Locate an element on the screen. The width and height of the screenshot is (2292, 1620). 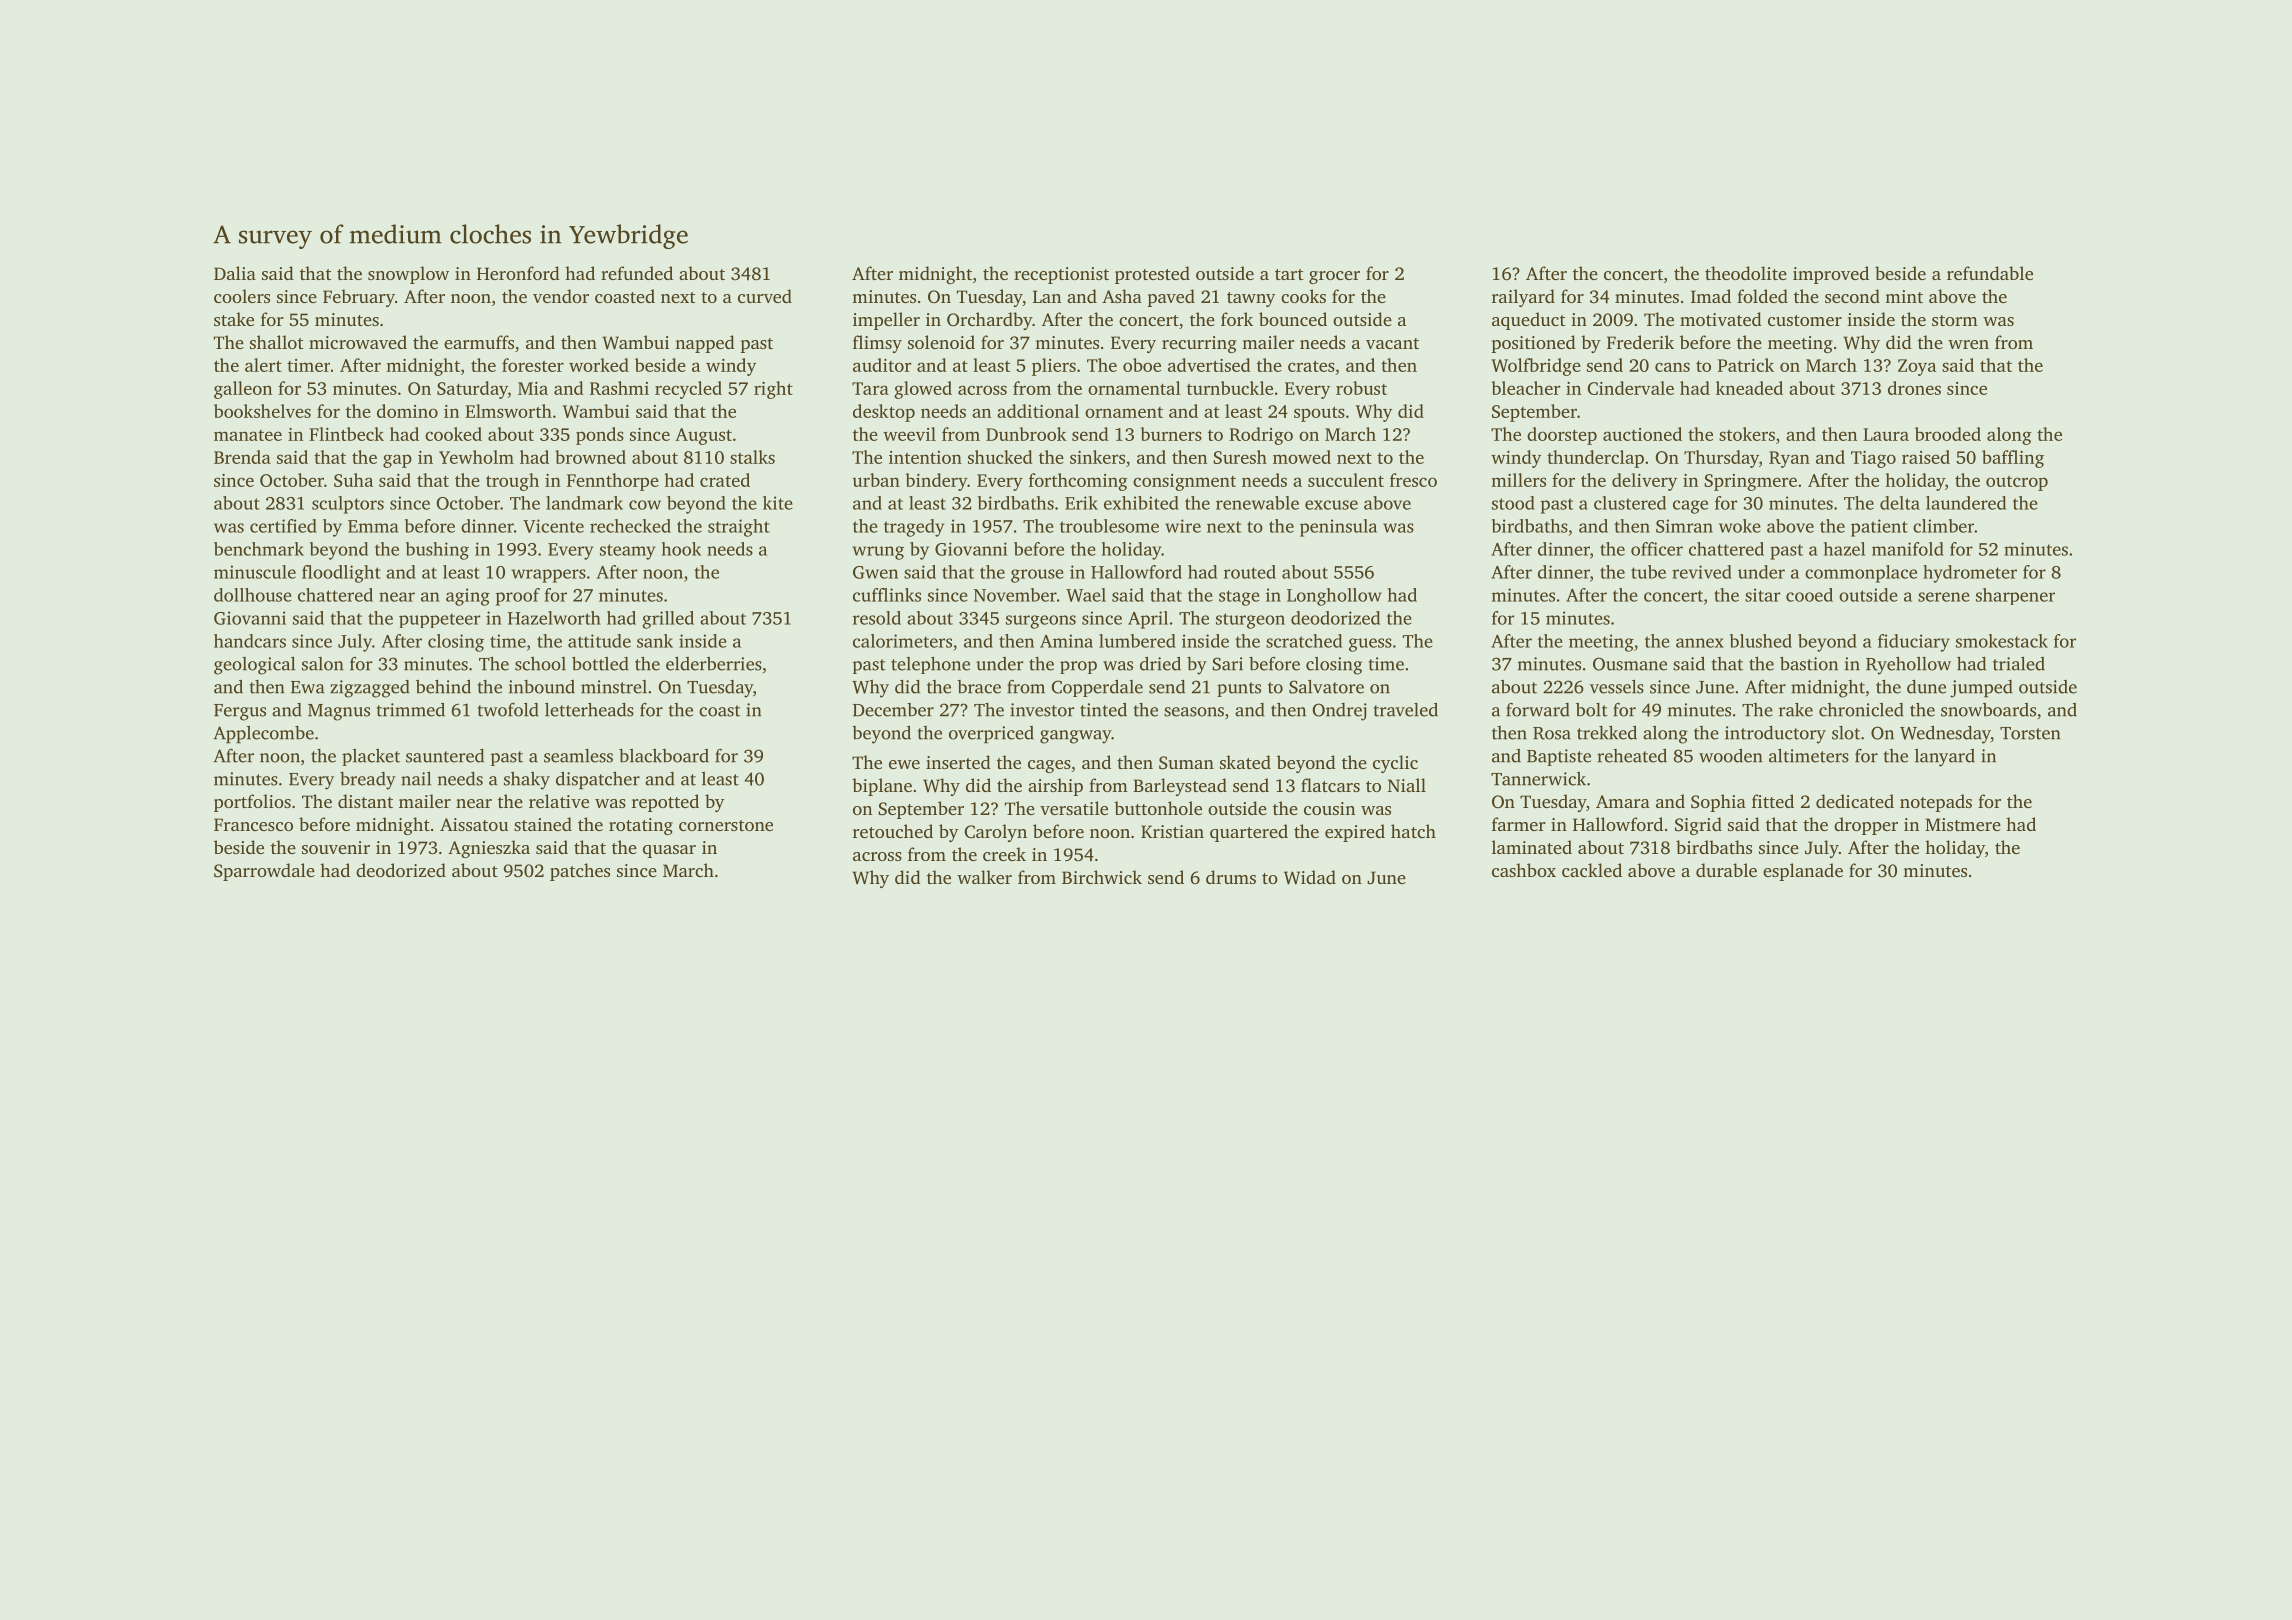
inserted is located at coordinates (958, 762).
